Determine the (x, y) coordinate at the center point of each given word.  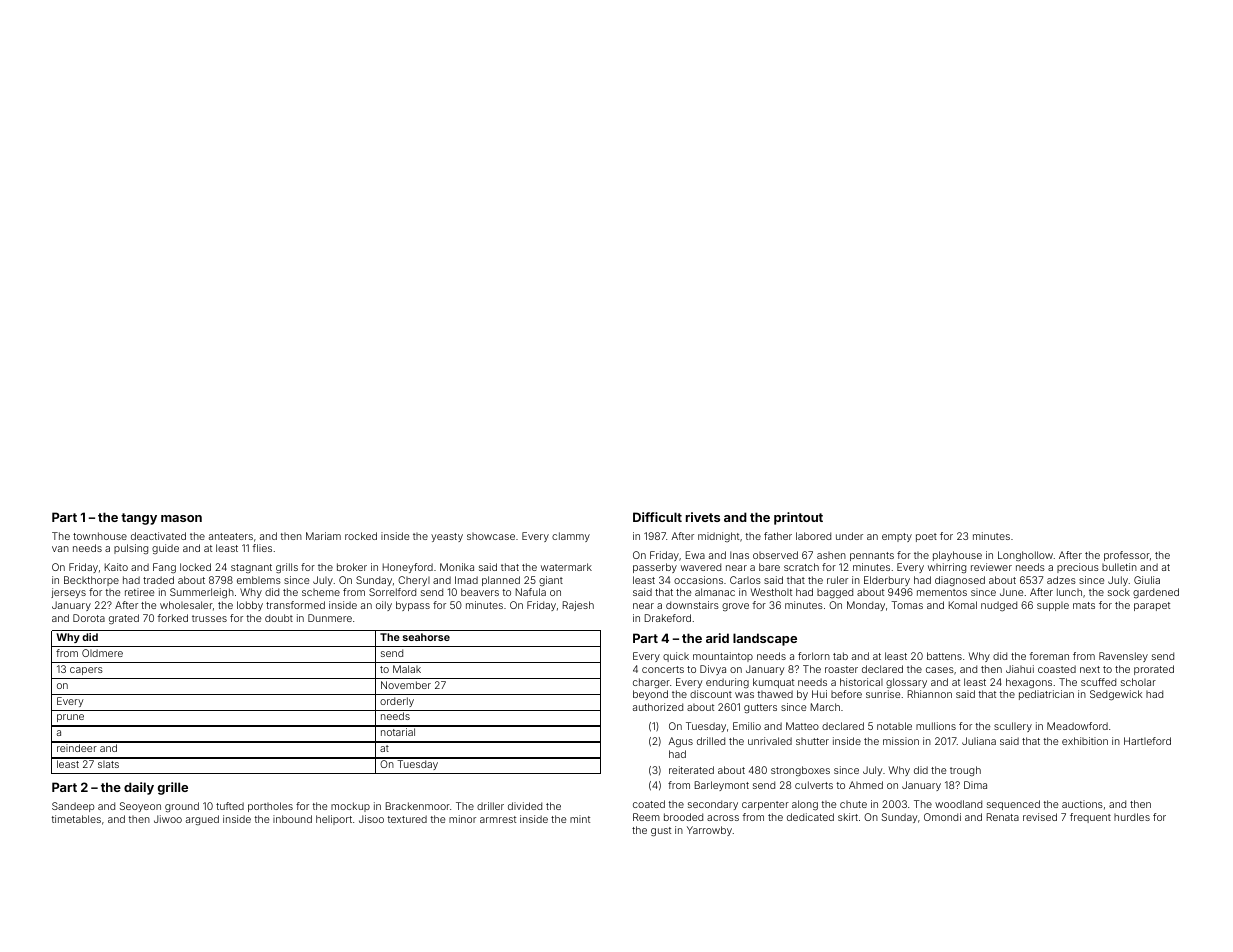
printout (798, 518)
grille (173, 788)
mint (580, 819)
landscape (765, 639)
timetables (76, 819)
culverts (814, 785)
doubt (279, 618)
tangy (139, 519)
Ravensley (1123, 657)
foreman (1049, 656)
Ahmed (866, 785)
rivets (703, 517)
